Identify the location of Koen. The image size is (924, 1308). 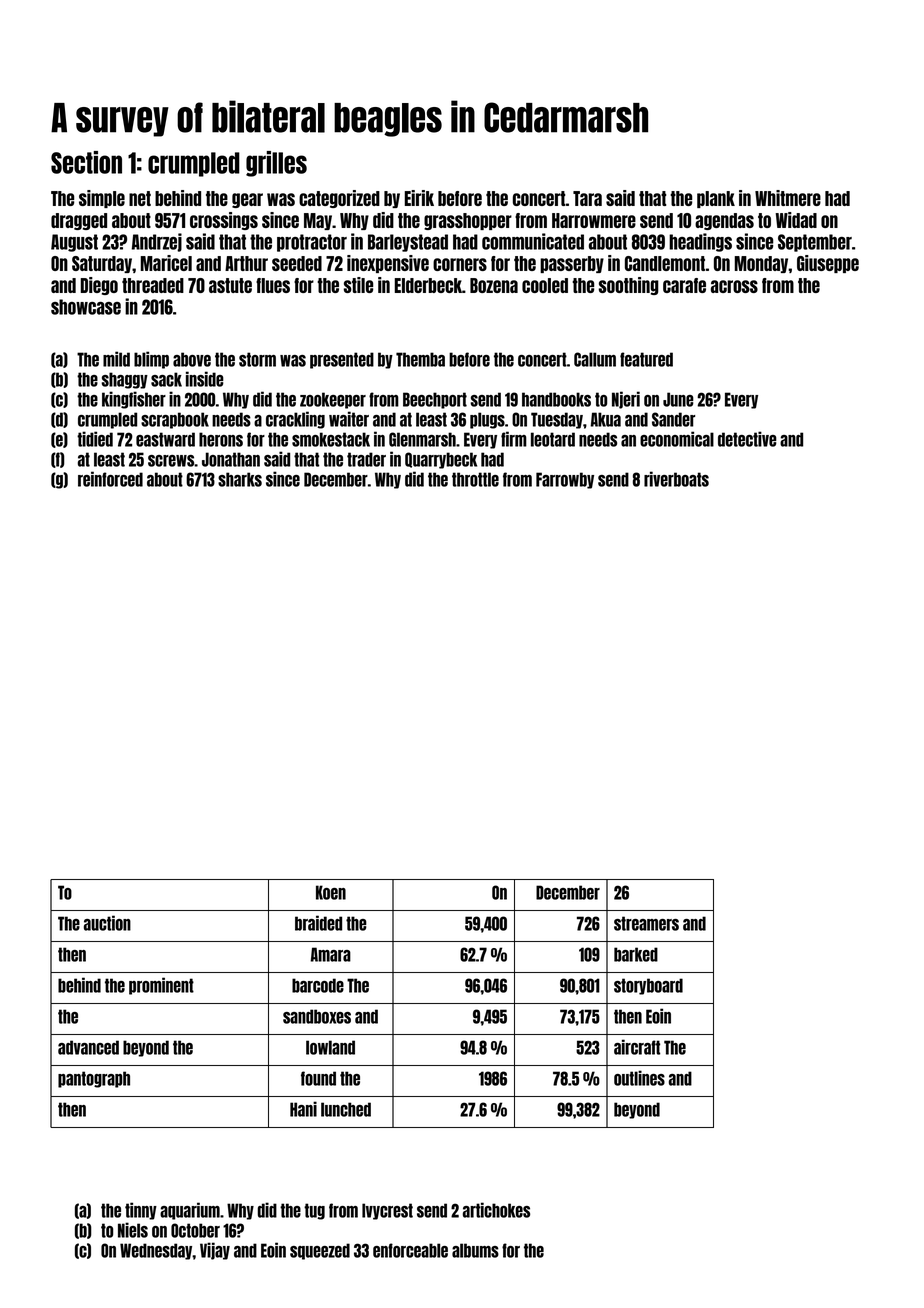
(331, 892).
